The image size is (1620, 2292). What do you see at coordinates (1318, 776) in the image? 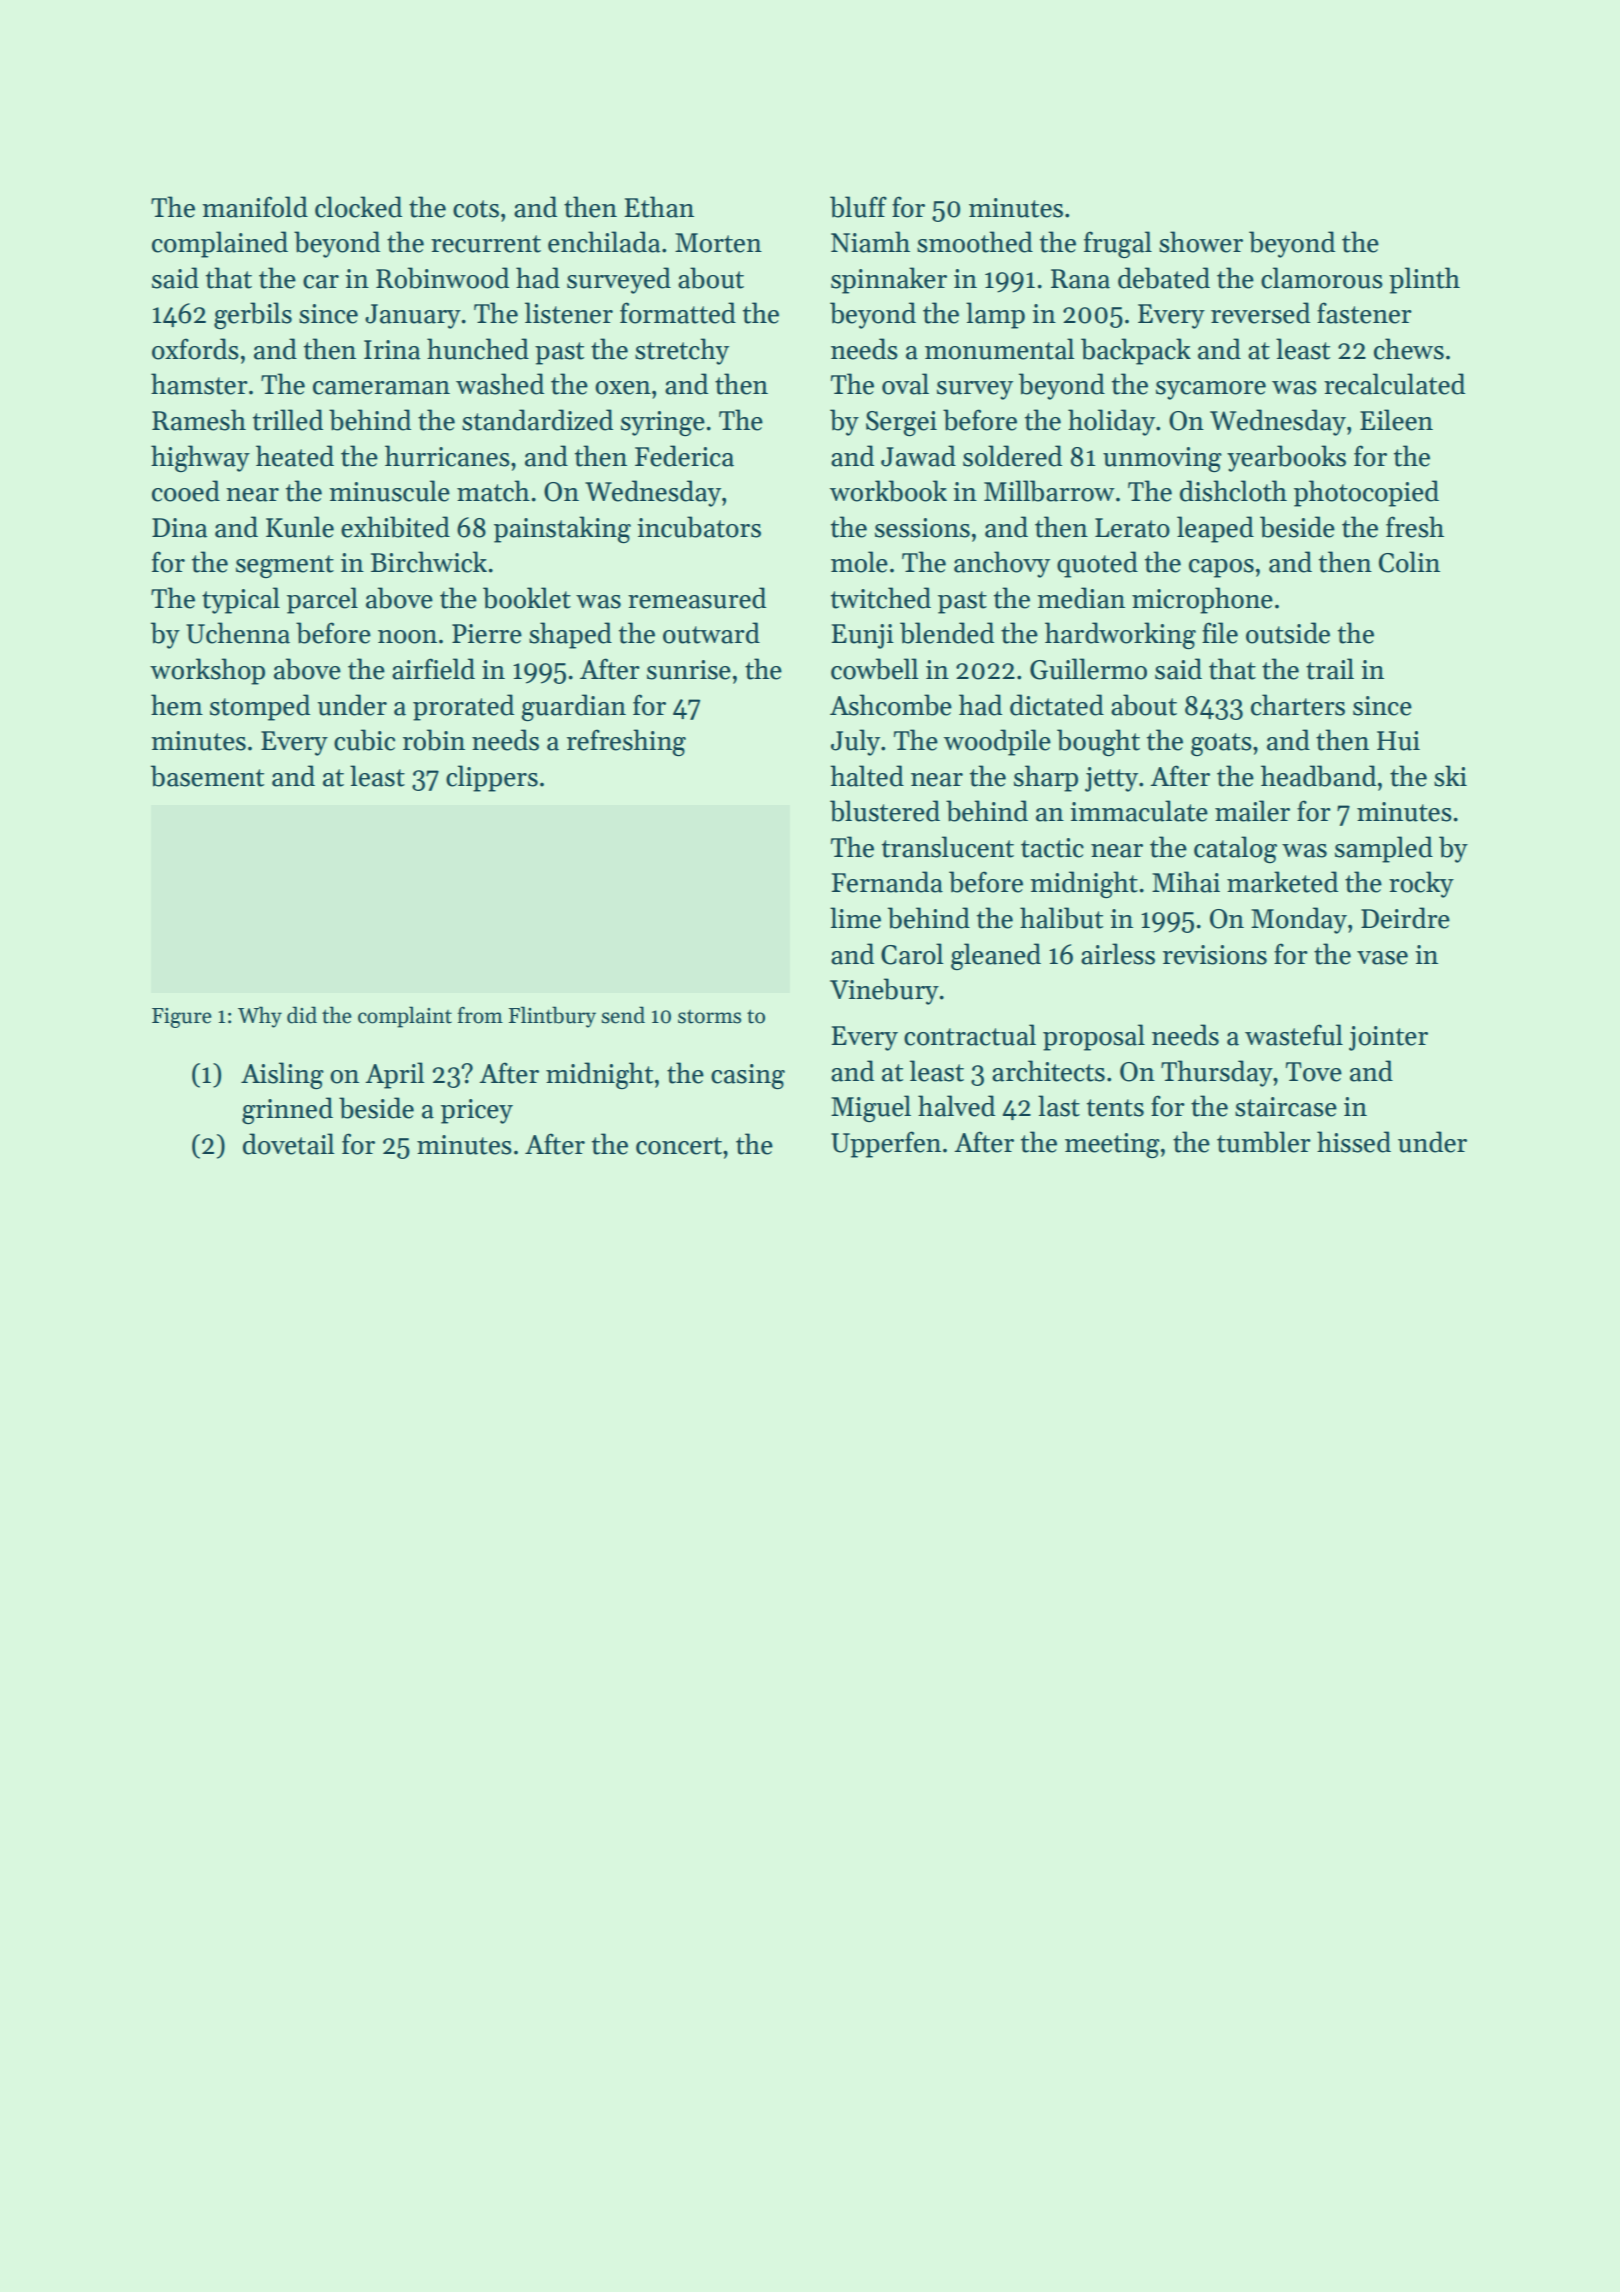
I see `headband` at bounding box center [1318, 776].
